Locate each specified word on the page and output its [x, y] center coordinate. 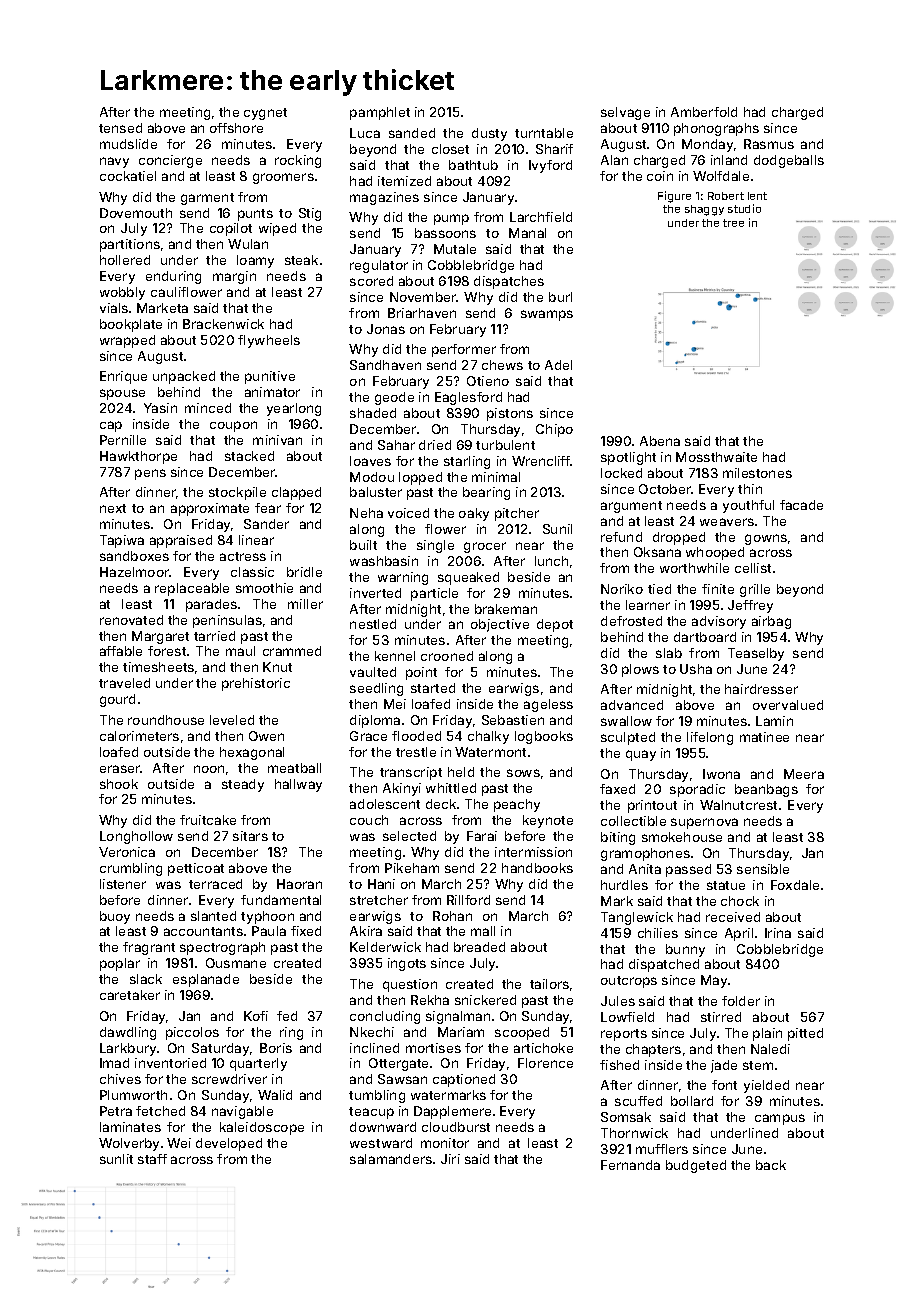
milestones [757, 473]
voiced [408, 513]
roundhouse [166, 720]
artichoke [543, 1048]
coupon [233, 426]
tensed [120, 128]
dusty [489, 134]
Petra [116, 1111]
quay [641, 755]
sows [523, 773]
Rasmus [769, 144]
